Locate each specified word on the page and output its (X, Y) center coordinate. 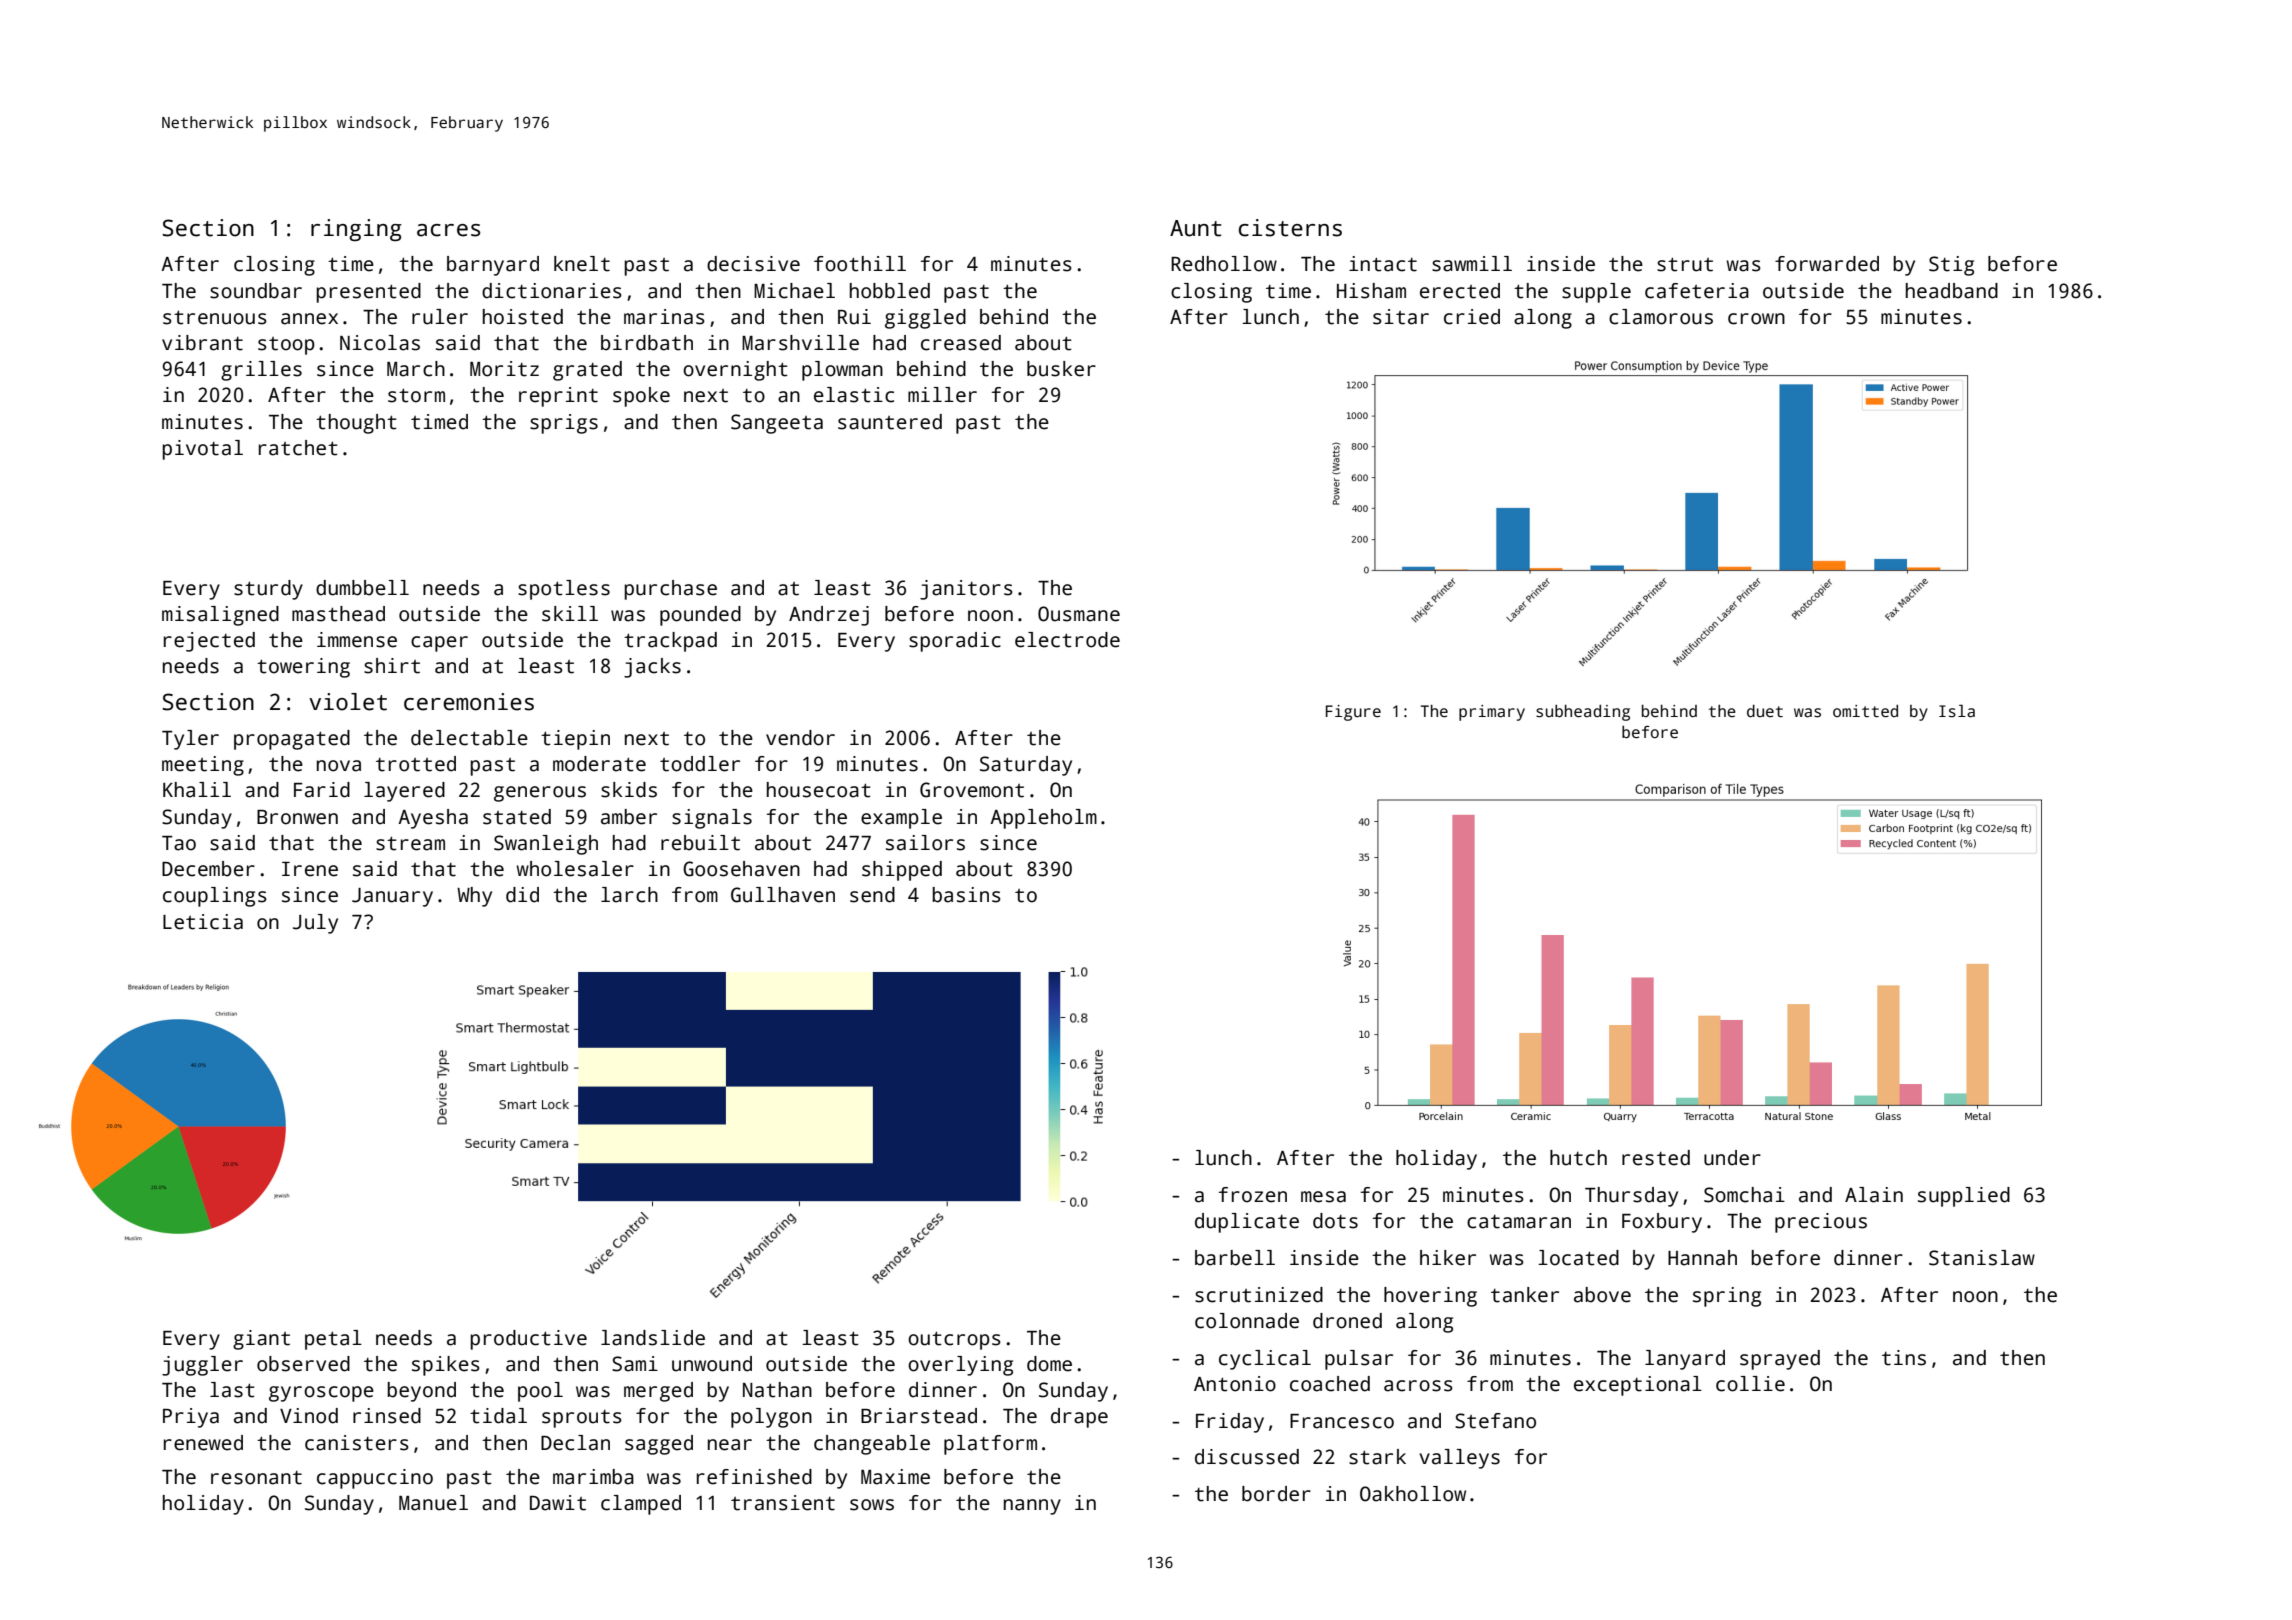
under (1732, 1158)
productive (528, 1340)
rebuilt (700, 843)
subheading (1583, 713)
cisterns (1290, 228)
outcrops (954, 1340)
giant (261, 1340)
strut (1685, 264)
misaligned (220, 616)
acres (448, 230)
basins (966, 895)
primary (1492, 713)
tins (1904, 1358)
